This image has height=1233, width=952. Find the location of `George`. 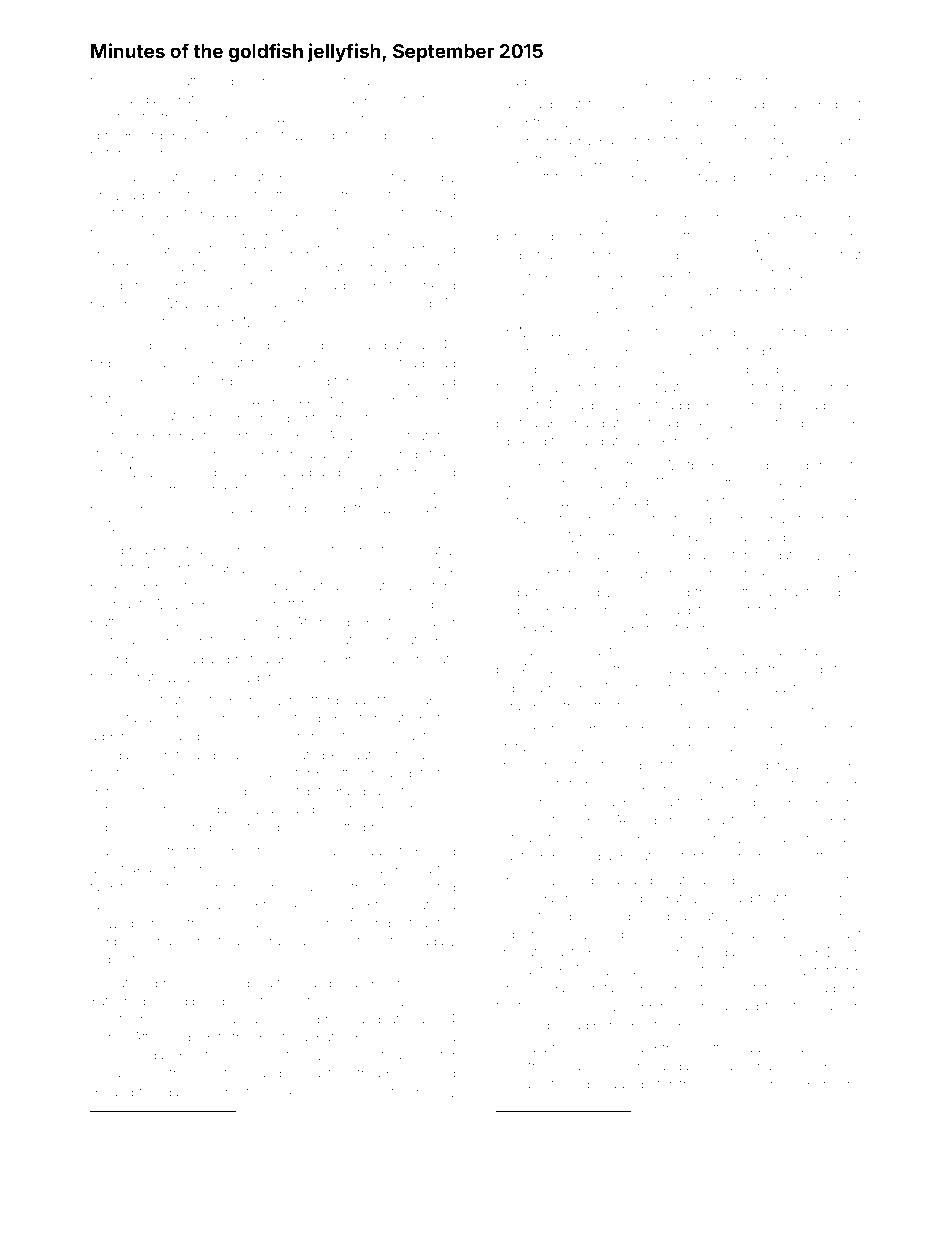

George is located at coordinates (113, 660).
